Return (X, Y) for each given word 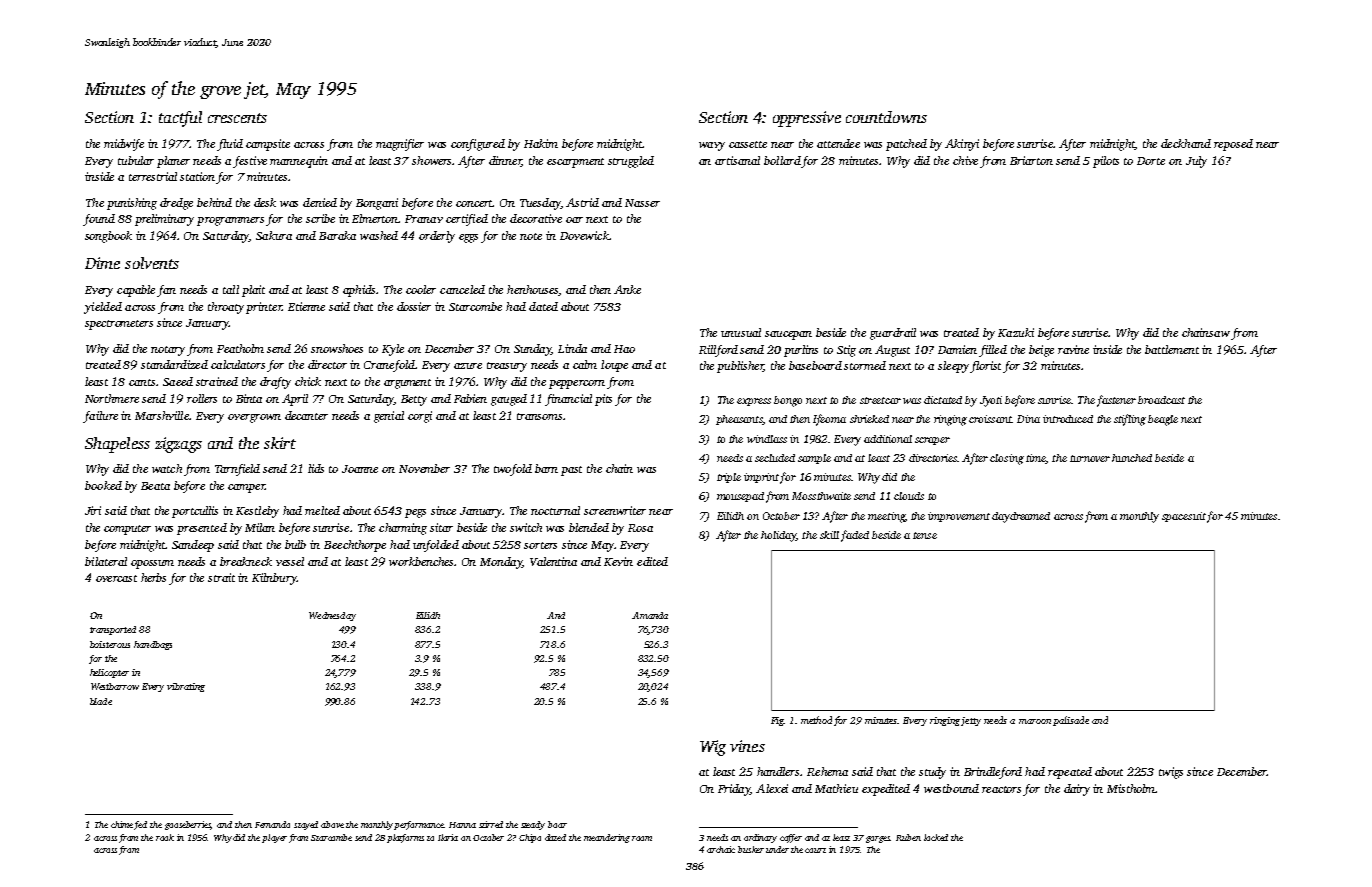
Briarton (1031, 160)
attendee (838, 143)
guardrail (893, 334)
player (274, 838)
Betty (414, 400)
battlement (1172, 349)
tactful (180, 119)
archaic (721, 849)
